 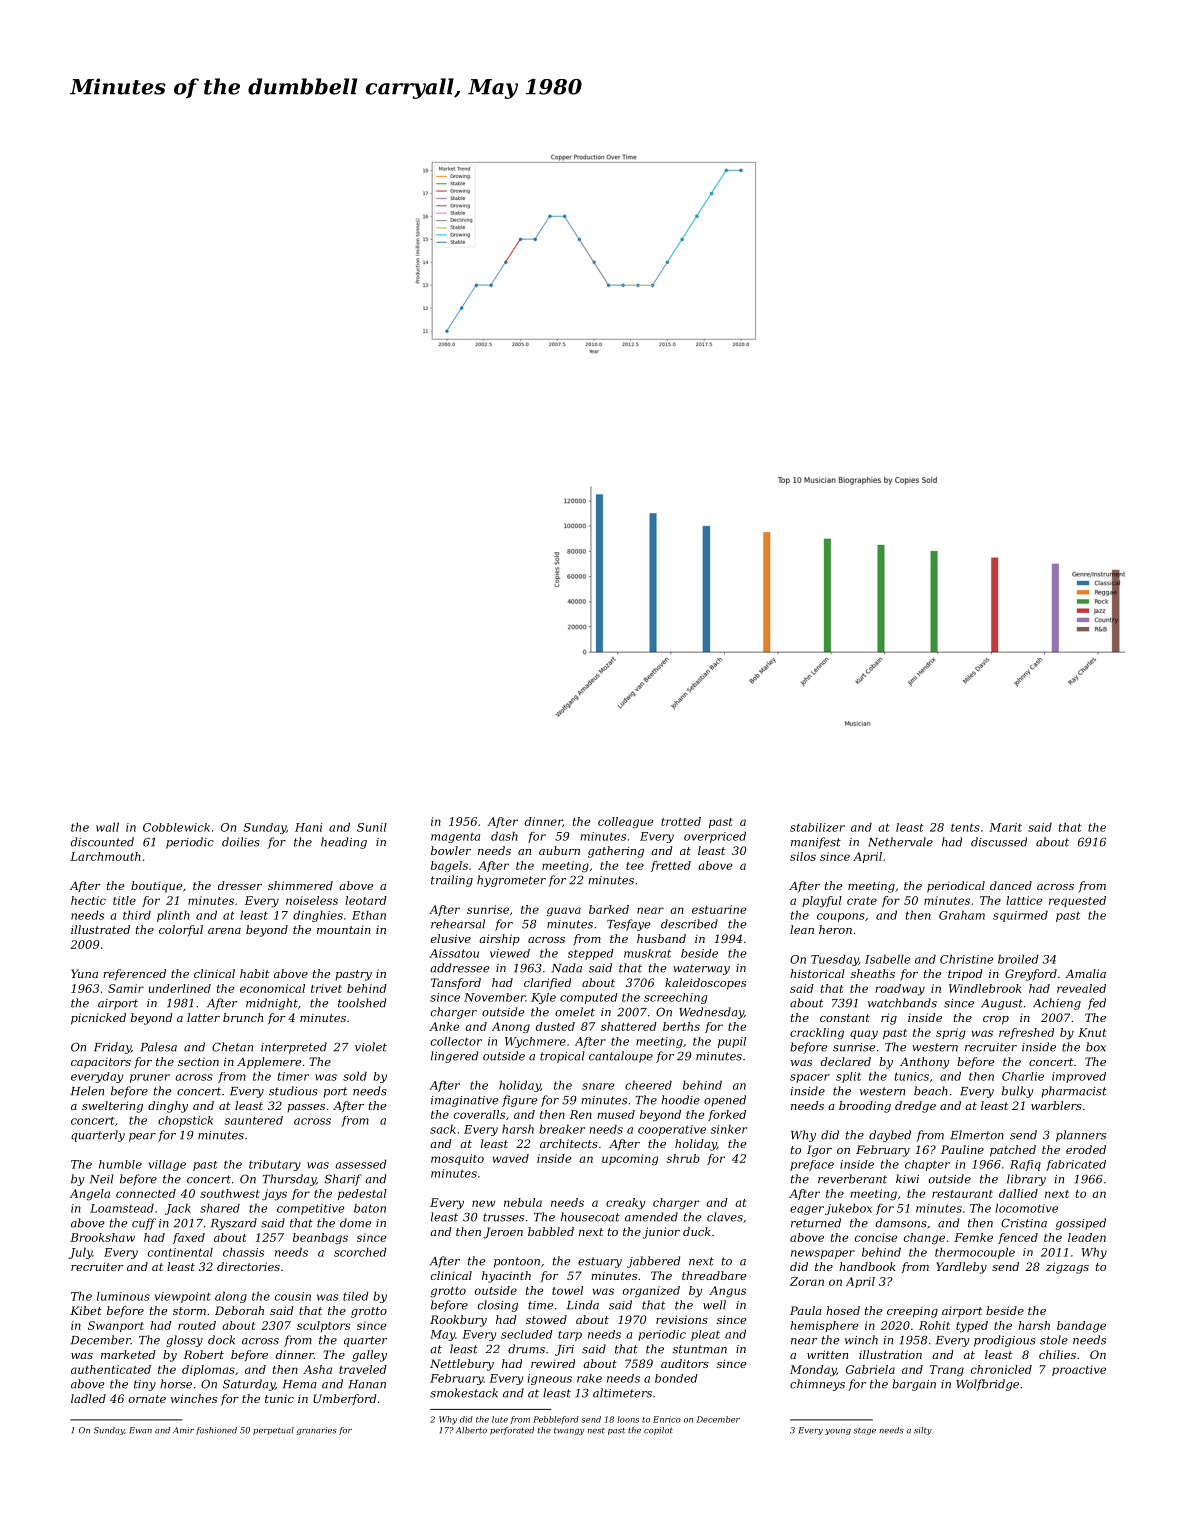 I want to click on Anong, so click(x=511, y=1028).
